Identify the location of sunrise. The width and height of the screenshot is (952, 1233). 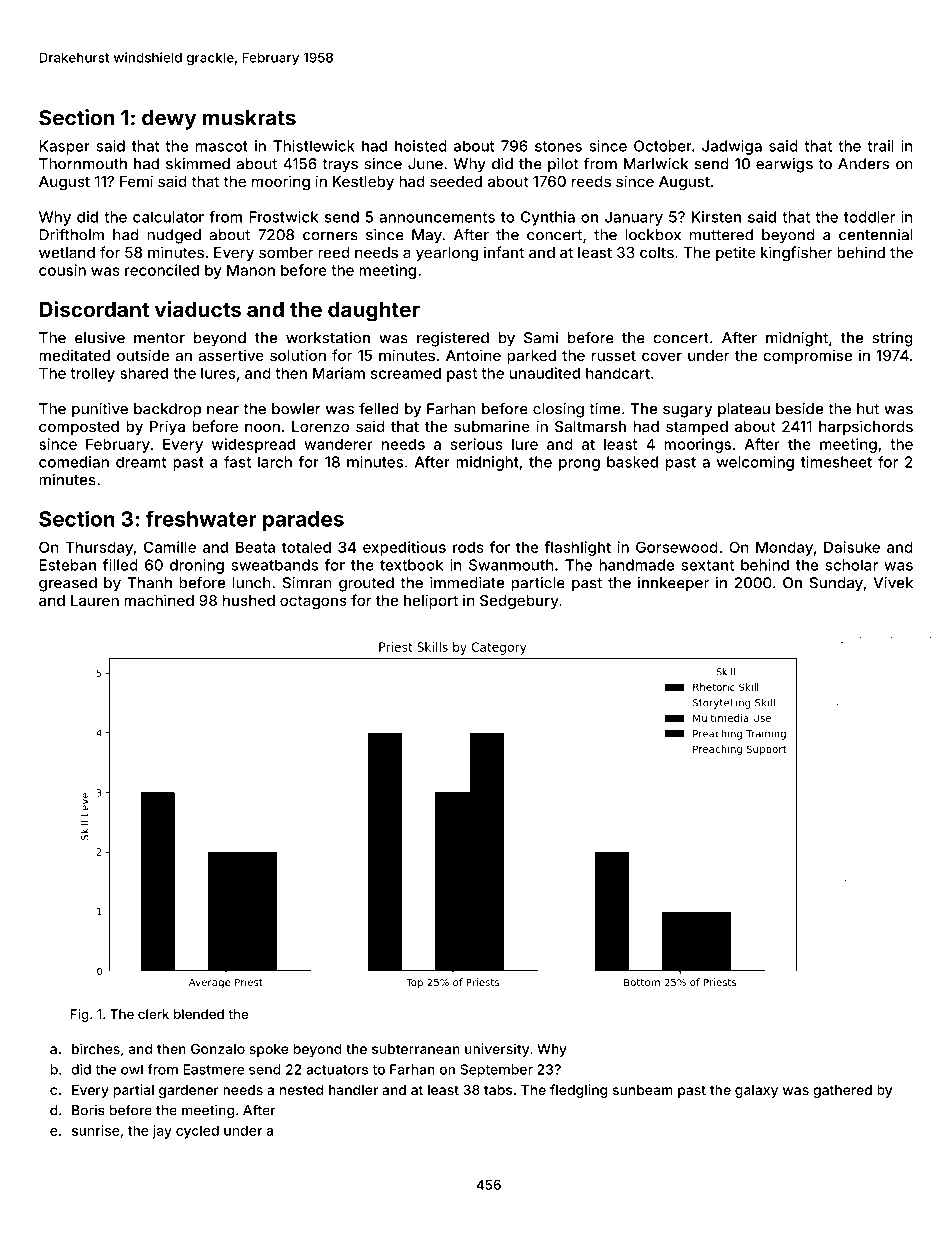
(96, 1130).
